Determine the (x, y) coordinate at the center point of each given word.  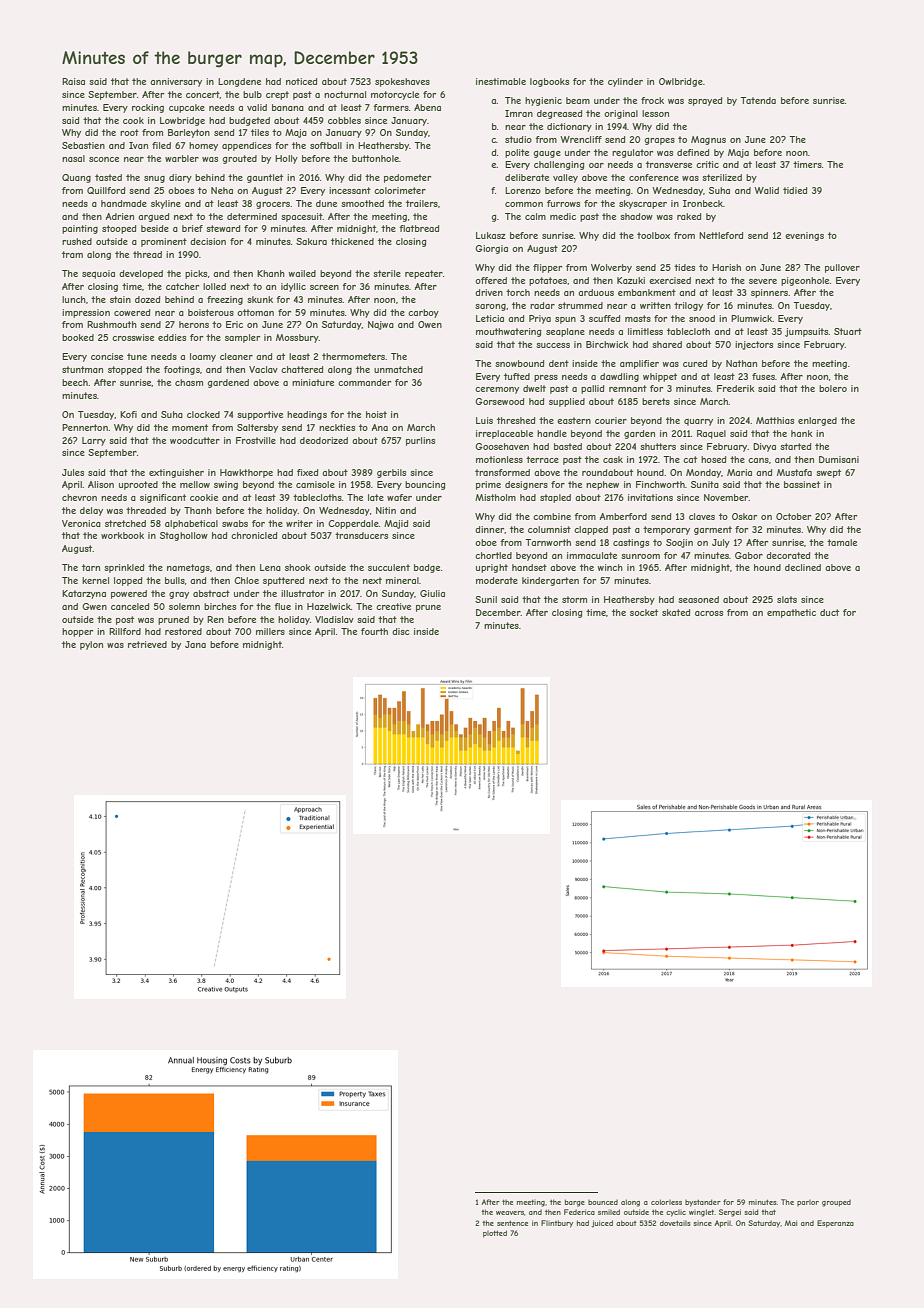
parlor (808, 1203)
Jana (195, 644)
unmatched (398, 369)
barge (575, 1203)
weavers (510, 1213)
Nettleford (721, 235)
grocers (273, 205)
